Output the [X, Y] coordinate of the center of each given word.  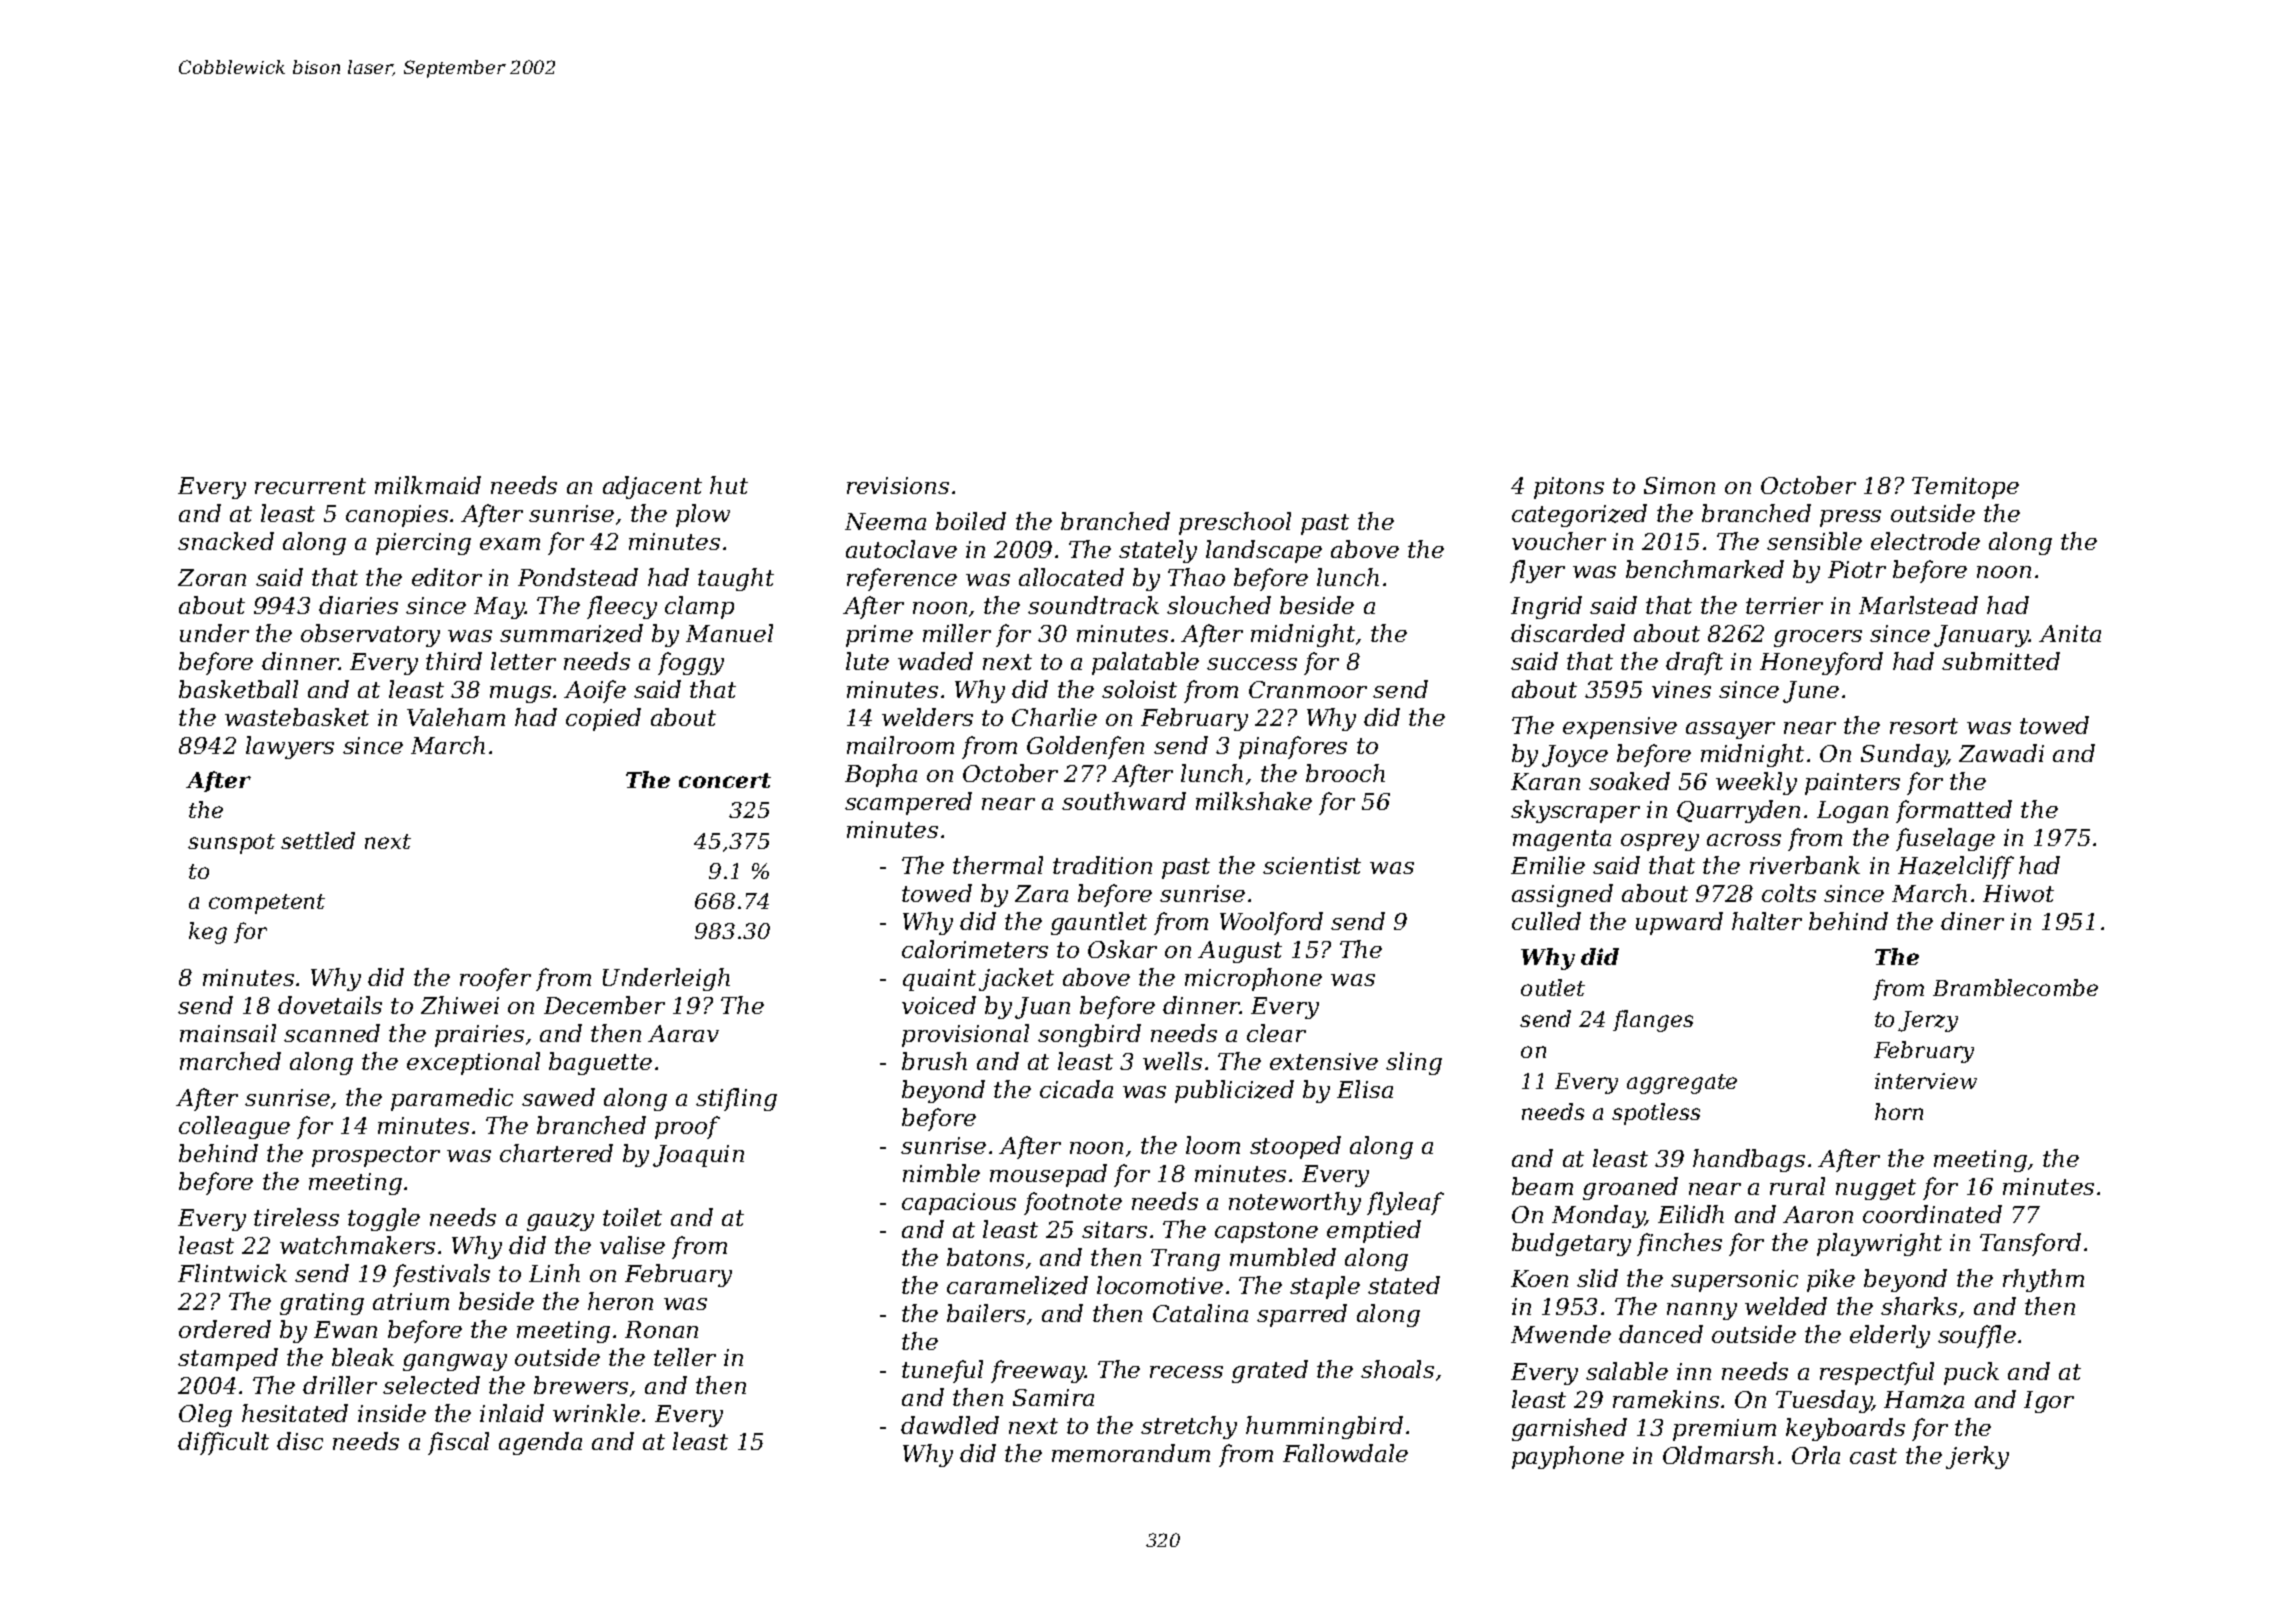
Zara [1041, 893]
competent [267, 904]
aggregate [1682, 1084]
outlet [1553, 987]
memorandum [1131, 1453]
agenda [540, 1443]
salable [1627, 1371]
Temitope [1965, 488]
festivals [441, 1275]
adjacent [652, 487]
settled [318, 840]
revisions [898, 485]
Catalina [1200, 1313]
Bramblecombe [2015, 987]
